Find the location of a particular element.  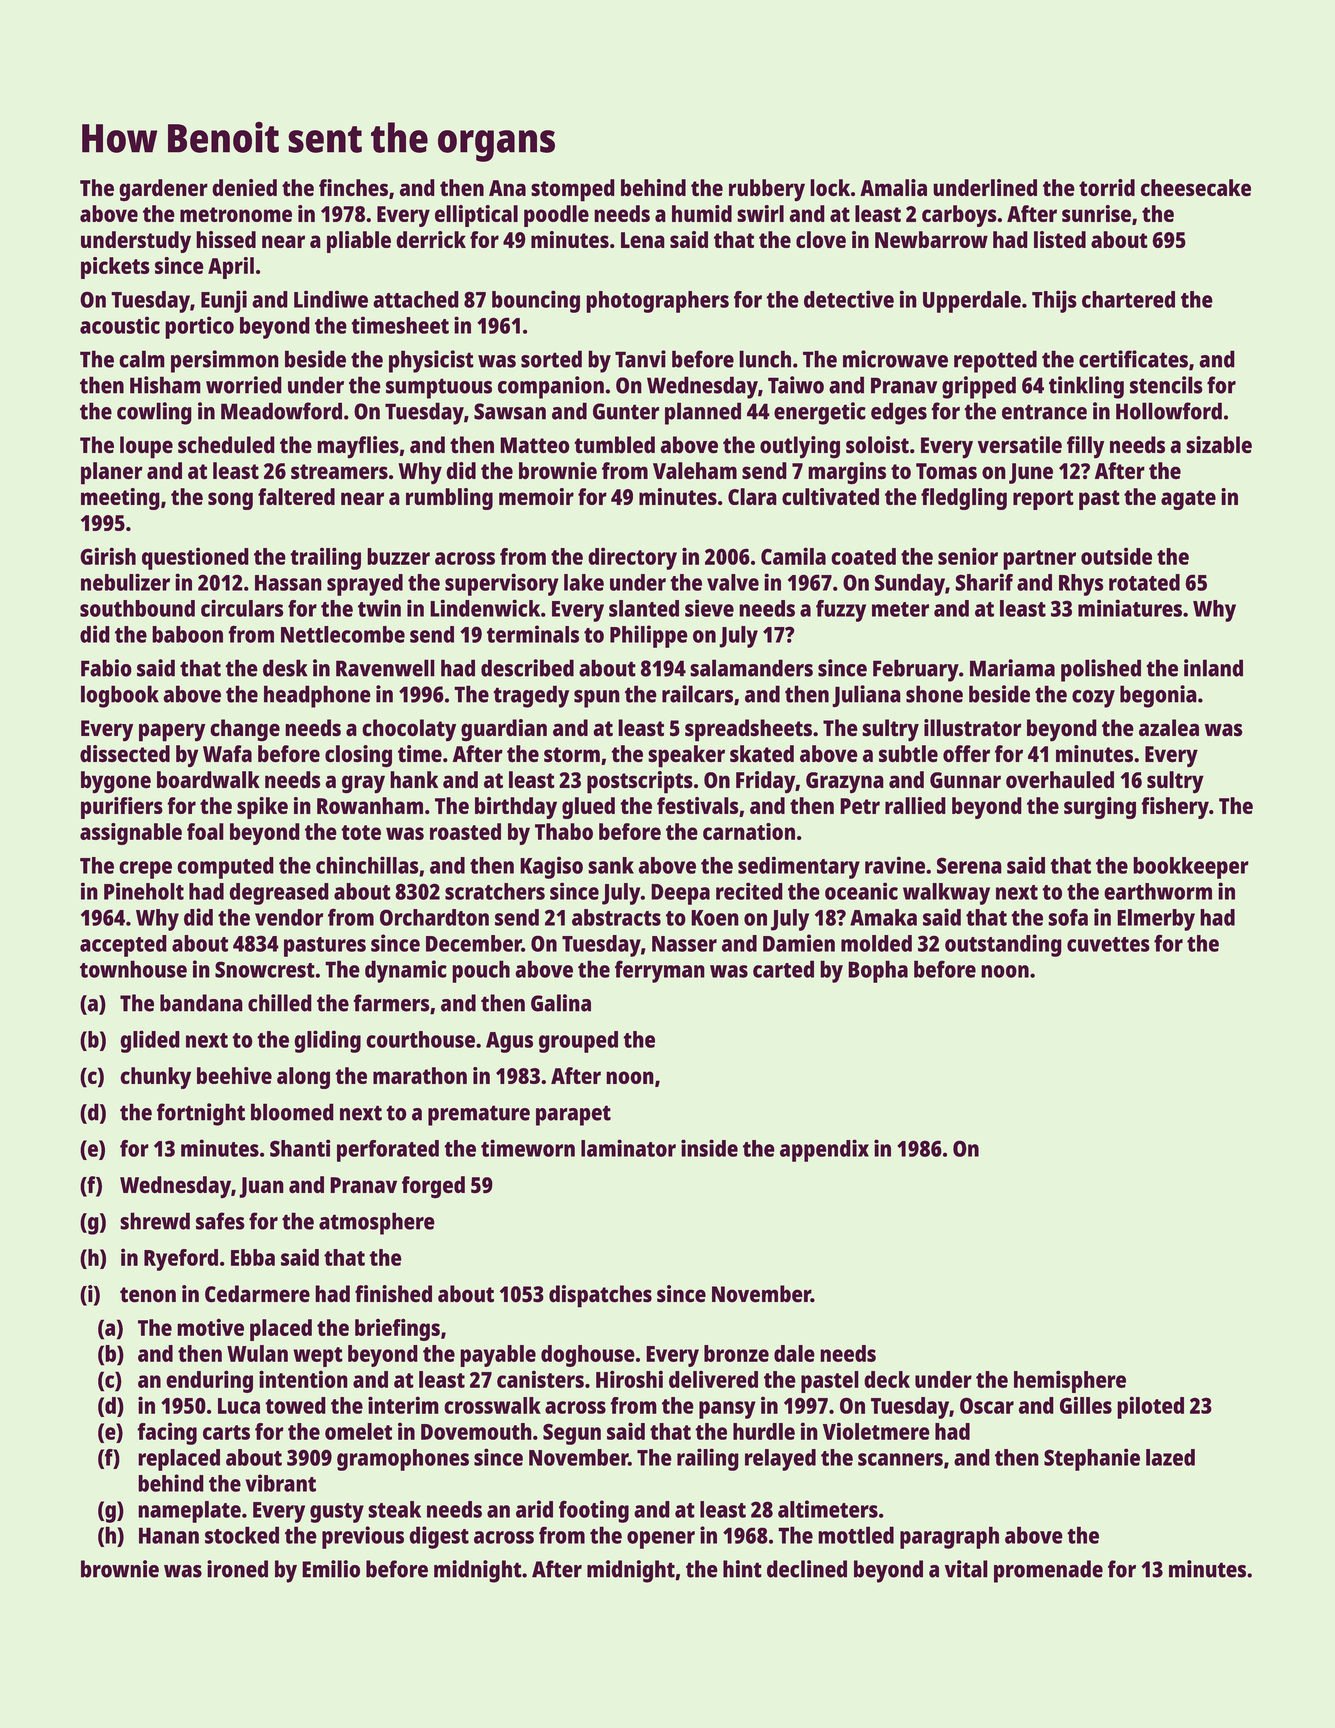

poodle is located at coordinates (556, 216).
